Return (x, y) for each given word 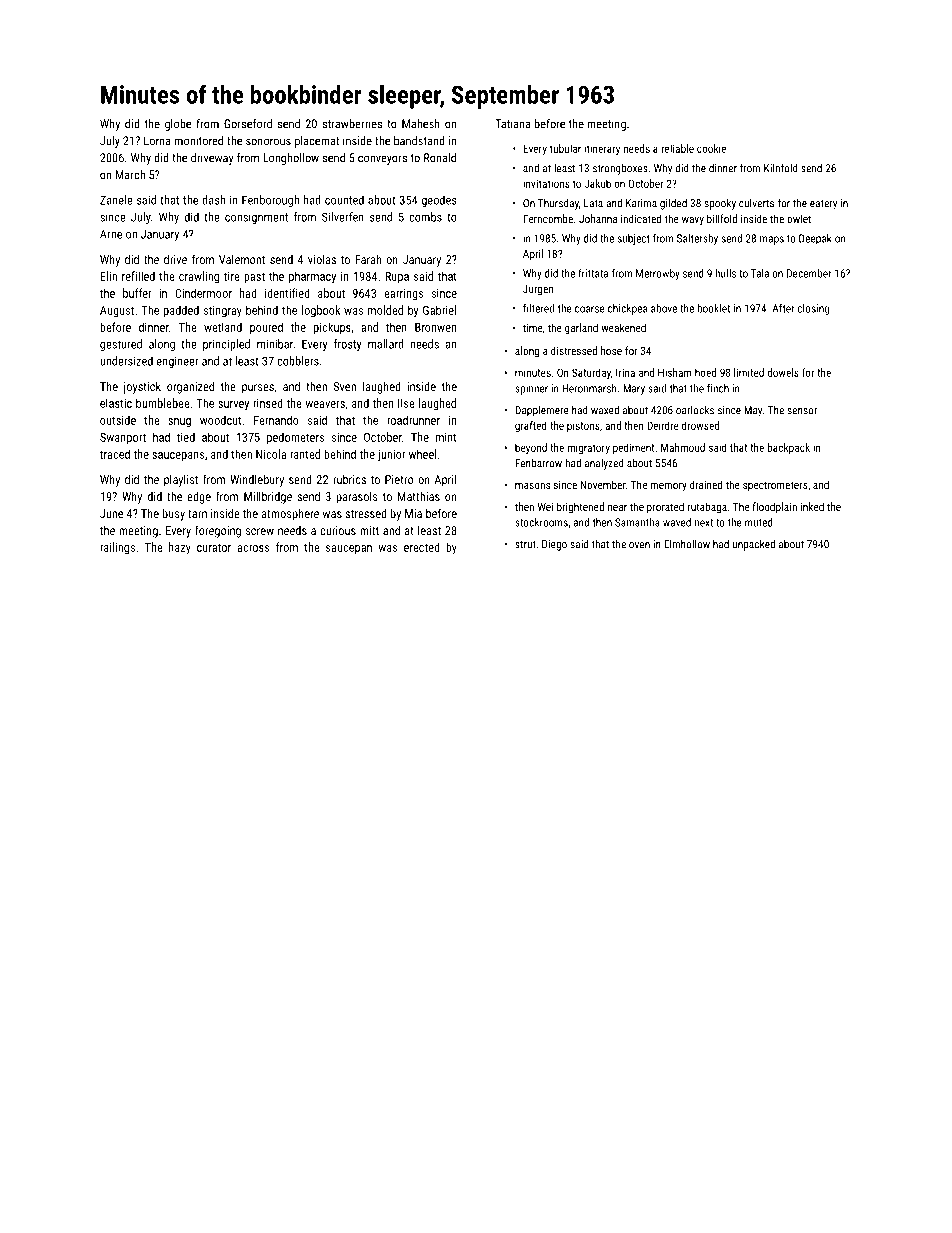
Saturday (591, 373)
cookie (711, 148)
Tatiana (513, 124)
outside (118, 420)
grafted (531, 426)
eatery (823, 205)
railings (117, 548)
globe (178, 125)
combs (425, 217)
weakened (623, 327)
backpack (788, 448)
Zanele (116, 200)
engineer (177, 362)
